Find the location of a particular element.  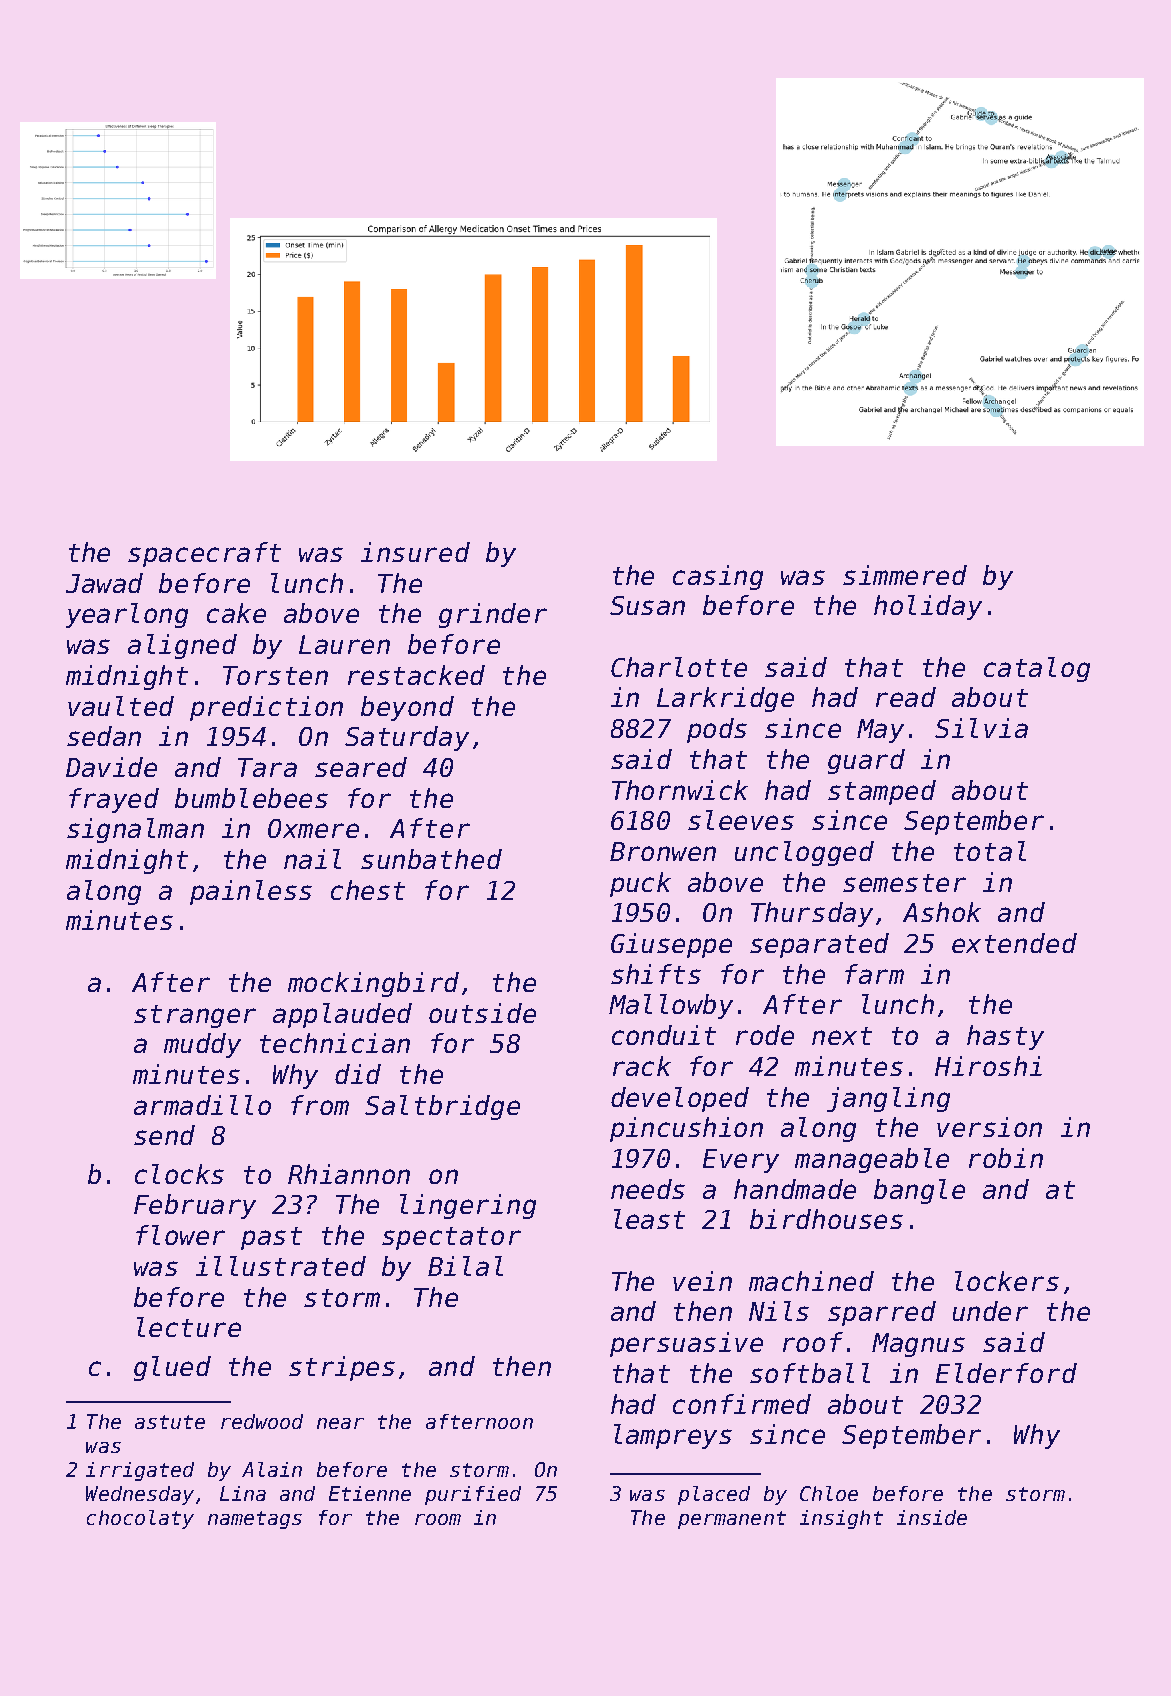

hasty is located at coordinates (1005, 1037).
